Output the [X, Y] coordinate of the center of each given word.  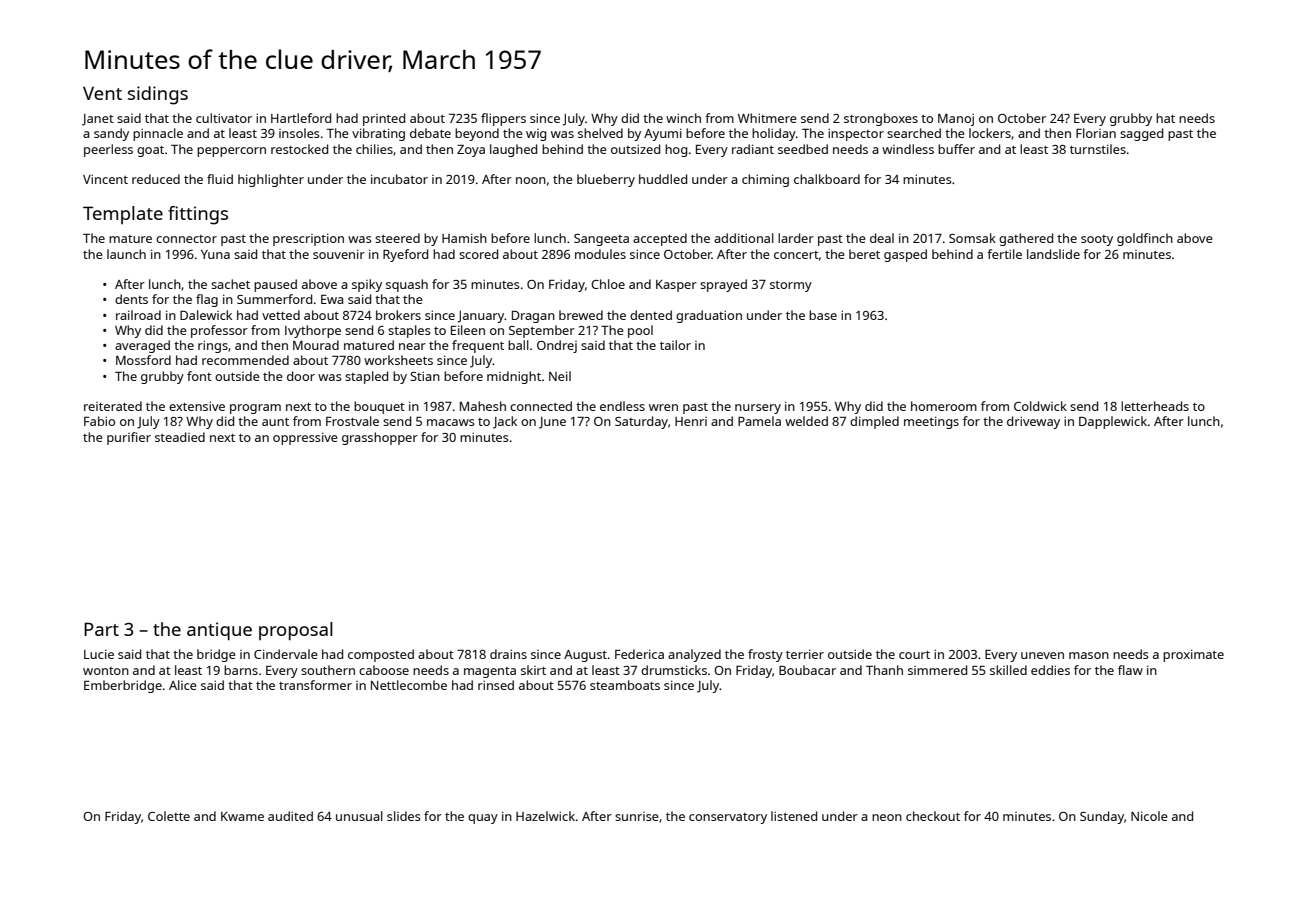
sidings [158, 95]
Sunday [1102, 817]
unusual [359, 816]
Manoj [956, 119]
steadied [180, 437]
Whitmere [767, 118]
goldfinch [1145, 239]
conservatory [728, 818]
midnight [514, 377]
